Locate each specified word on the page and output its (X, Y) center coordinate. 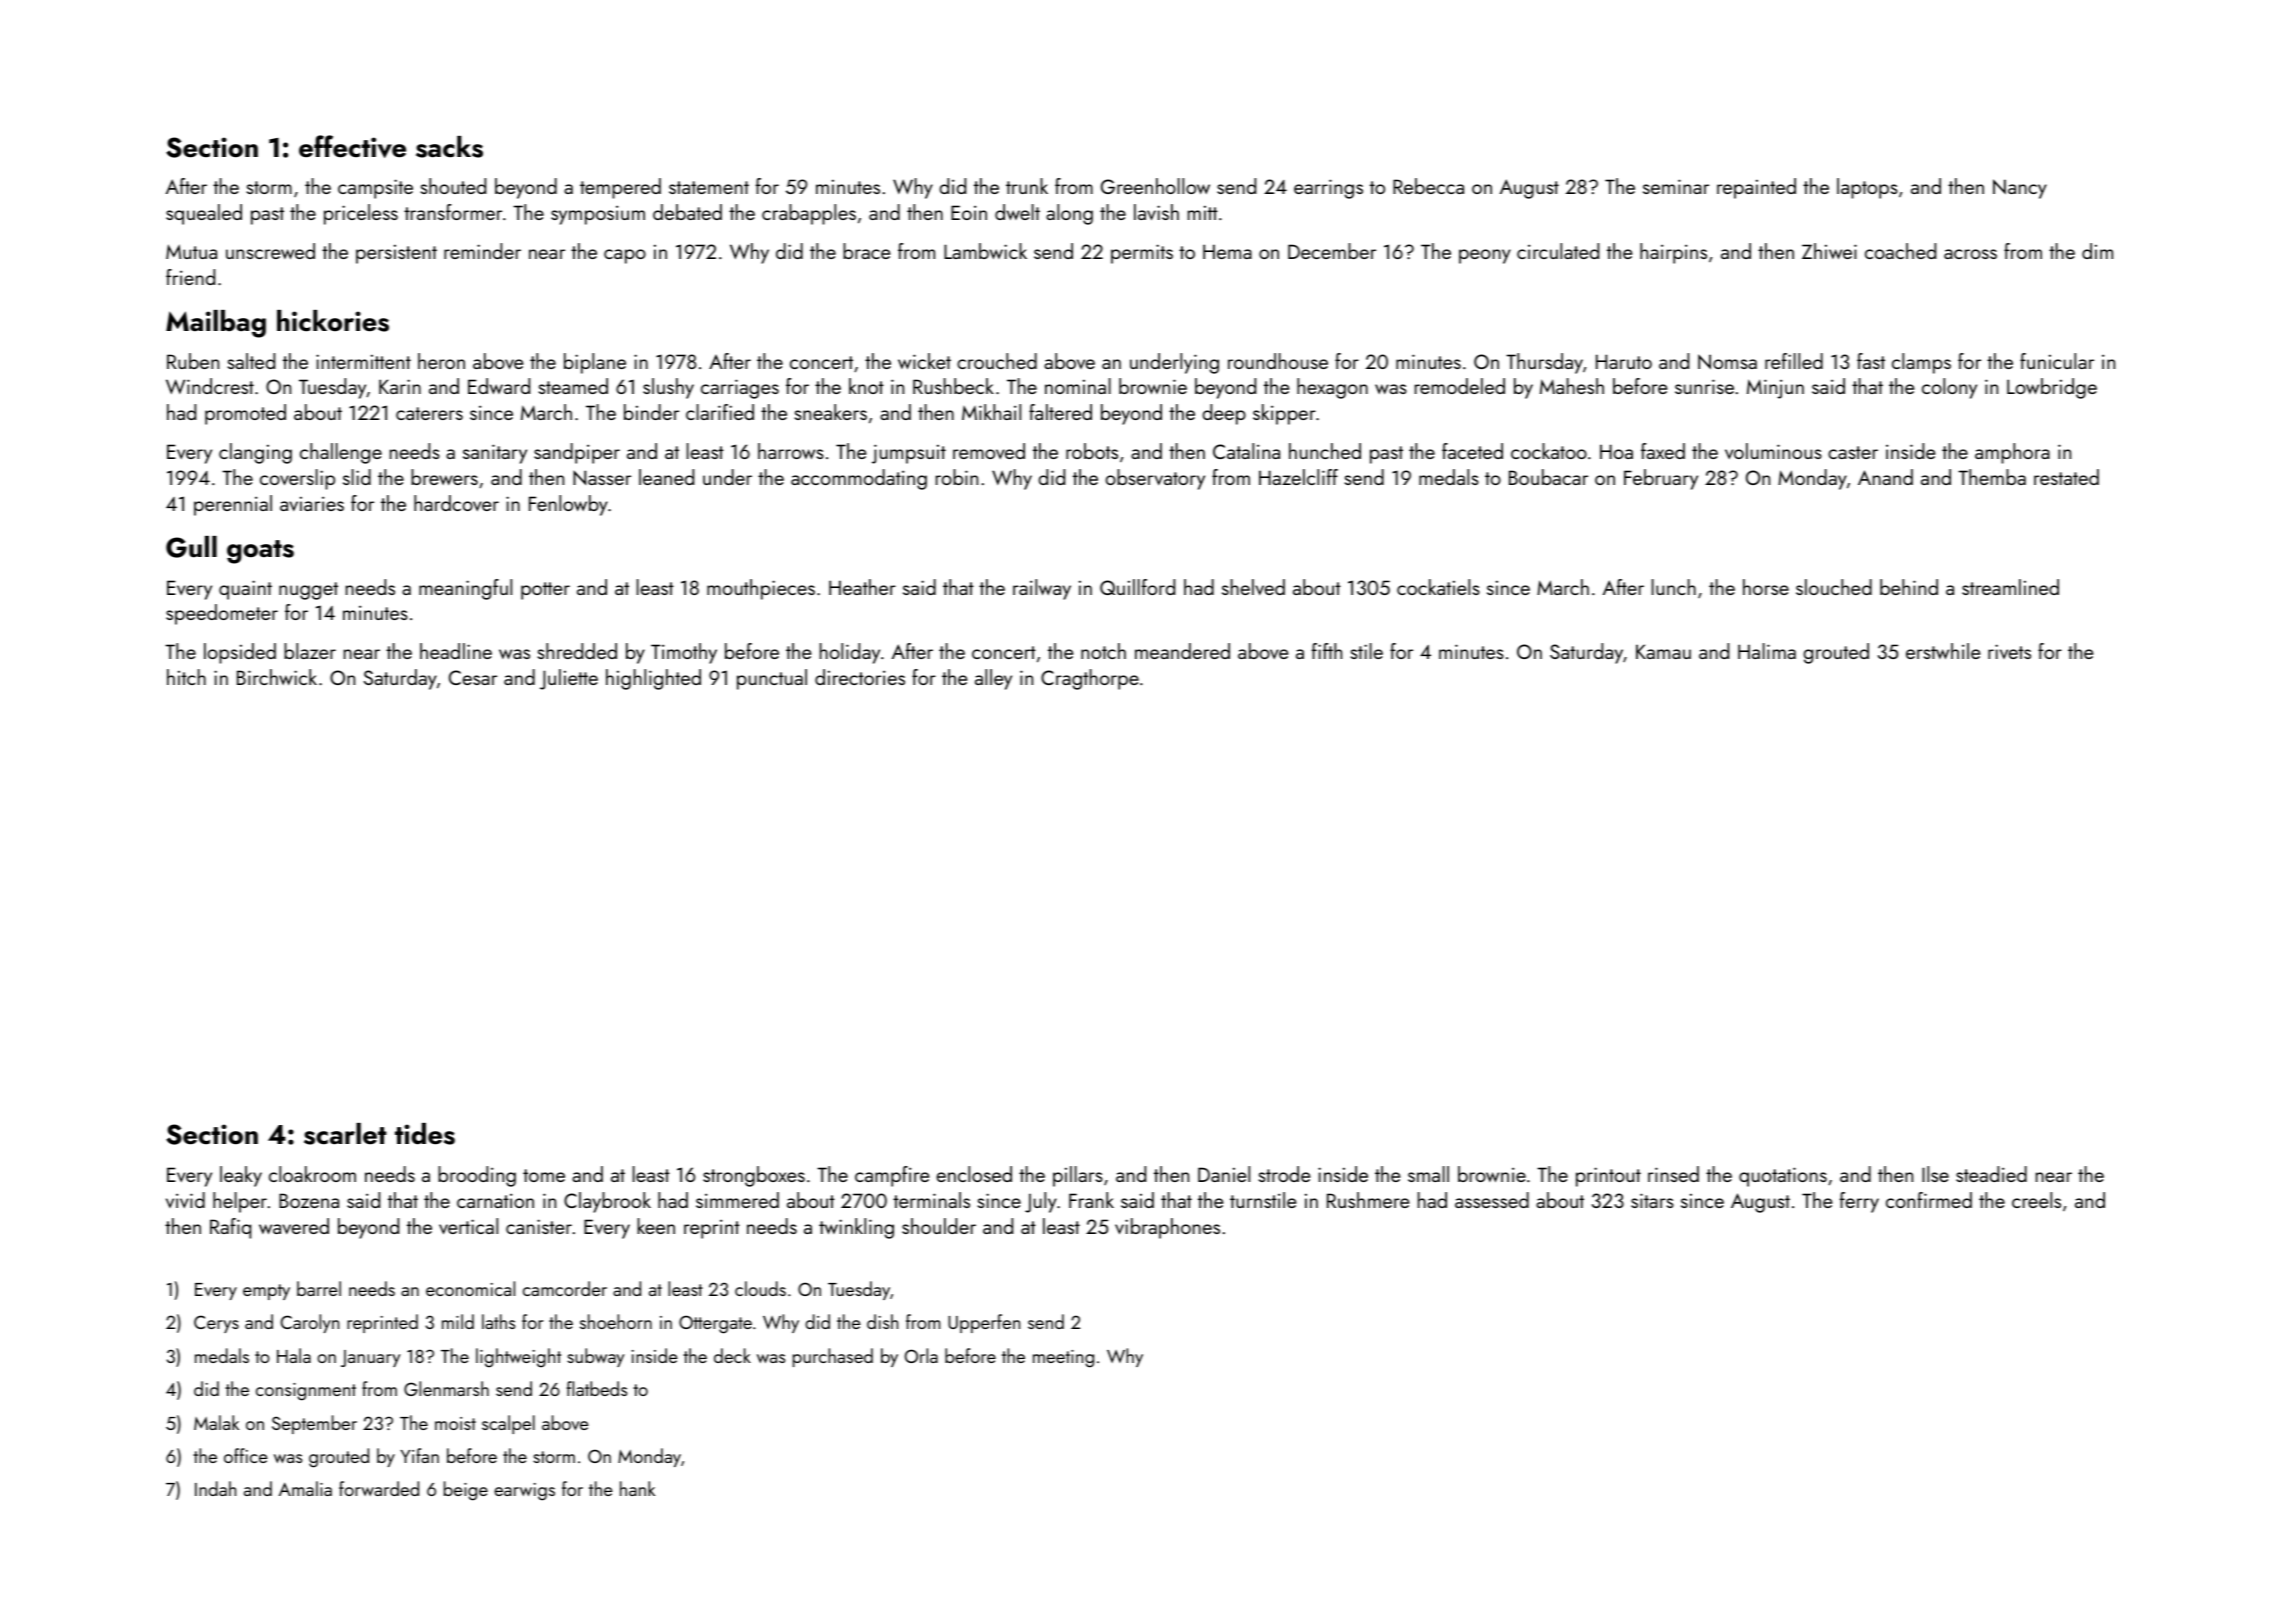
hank (637, 1488)
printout (1608, 1177)
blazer (310, 651)
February (1661, 479)
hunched (1325, 451)
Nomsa (1727, 361)
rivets (2009, 651)
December (1332, 251)
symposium (598, 215)
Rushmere (1368, 1200)
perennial (233, 505)
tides (425, 1134)
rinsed (1673, 1174)
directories (860, 677)
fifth (1327, 651)
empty (266, 1292)
